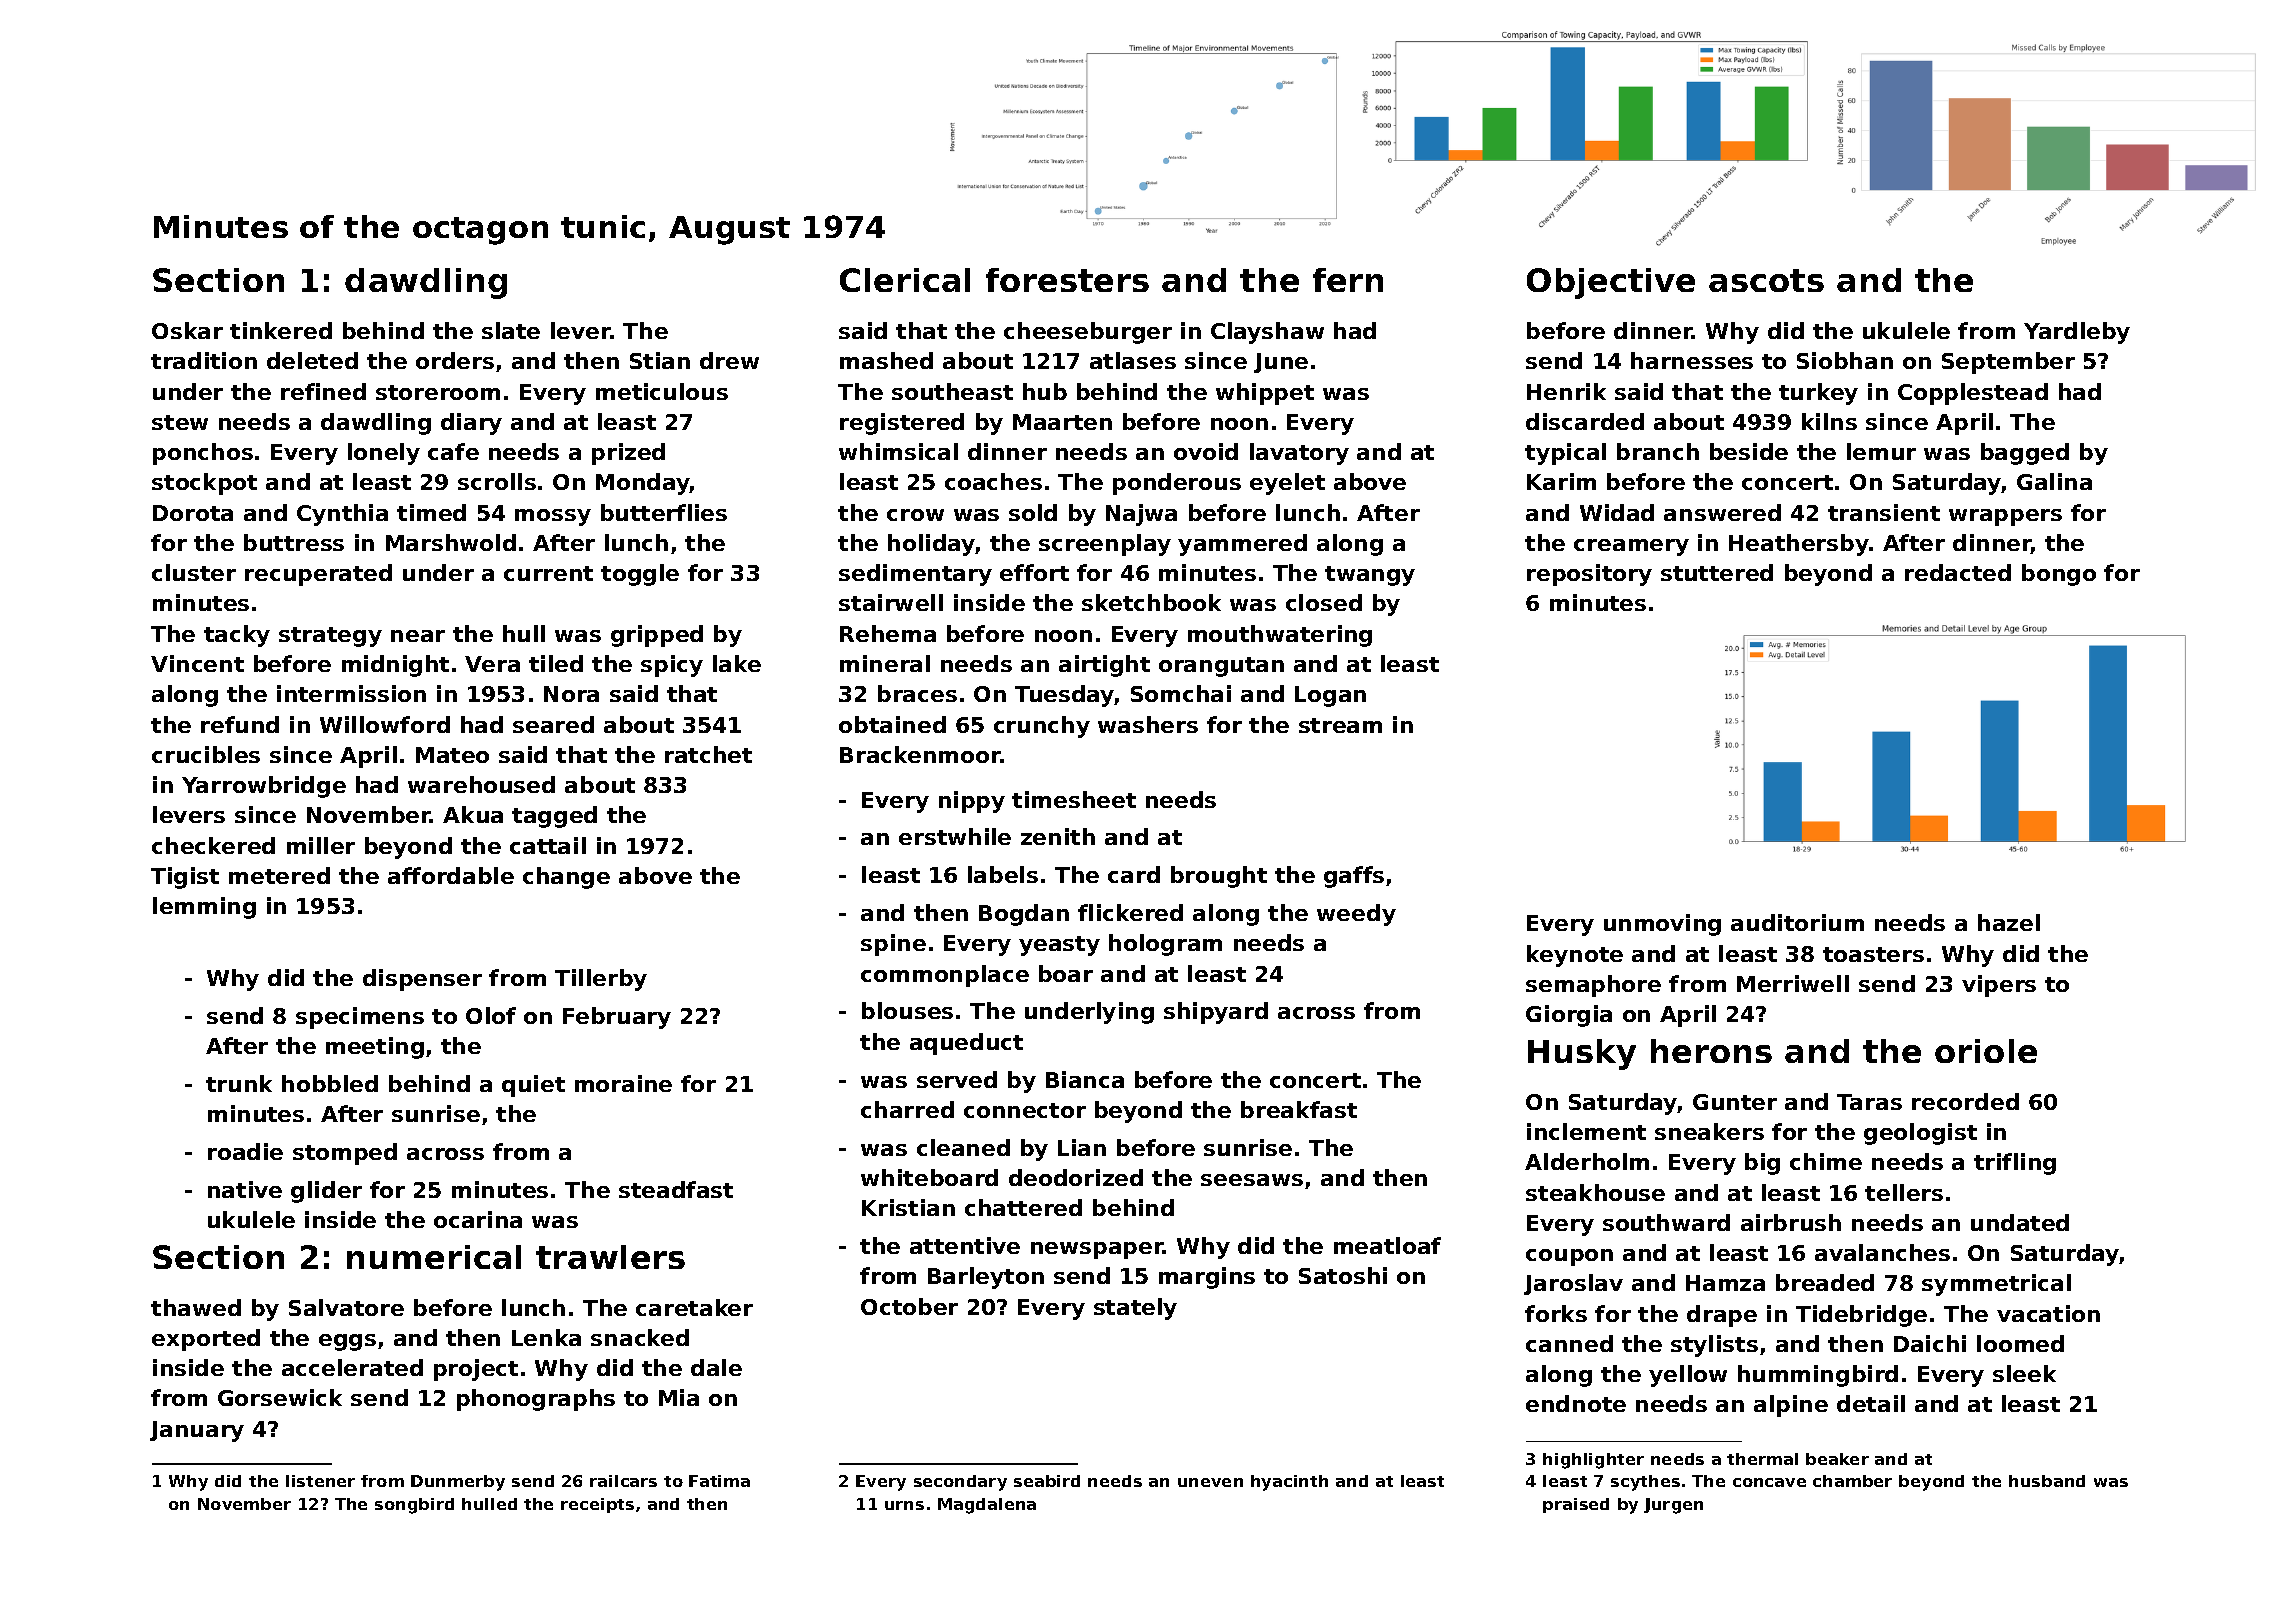  What do you see at coordinates (2005, 517) in the document?
I see `wrappers` at bounding box center [2005, 517].
